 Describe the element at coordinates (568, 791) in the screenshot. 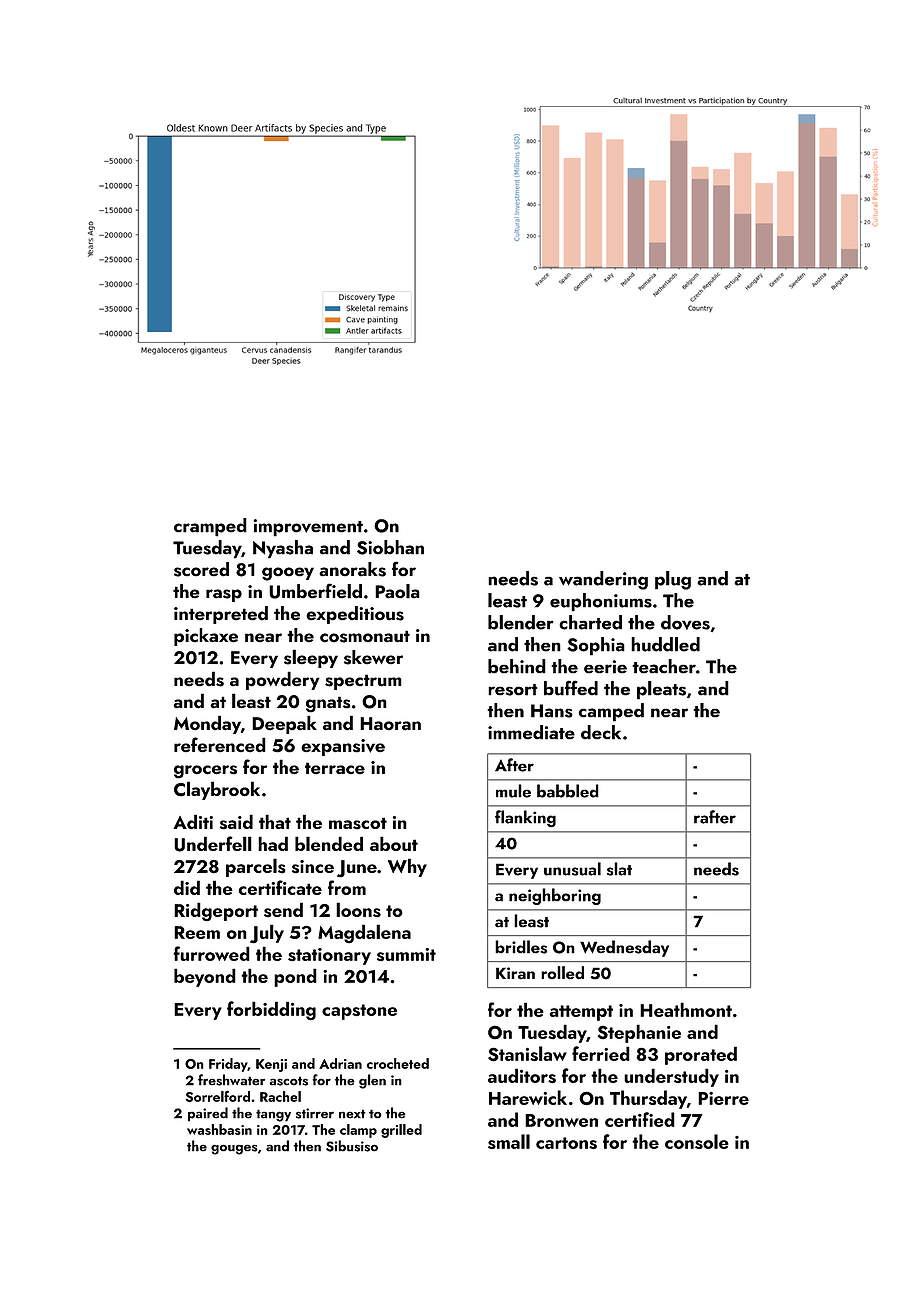

I see `babbled` at that location.
